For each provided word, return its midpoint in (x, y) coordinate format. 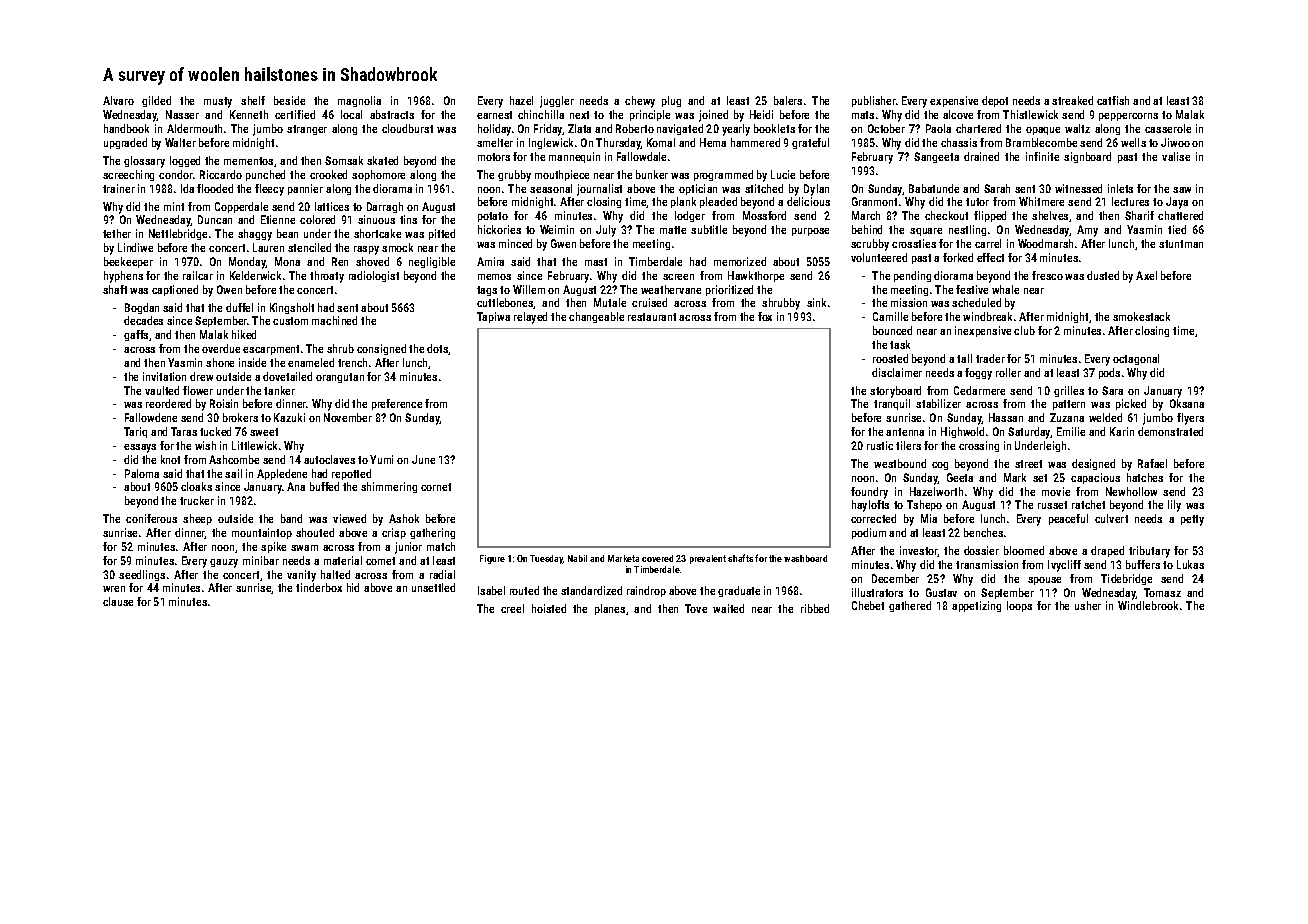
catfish (1113, 100)
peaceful (1068, 519)
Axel (1146, 275)
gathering (432, 533)
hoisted (549, 608)
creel (512, 608)
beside (289, 100)
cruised (649, 302)
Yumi (381, 459)
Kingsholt (292, 308)
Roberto (635, 128)
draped (1107, 551)
